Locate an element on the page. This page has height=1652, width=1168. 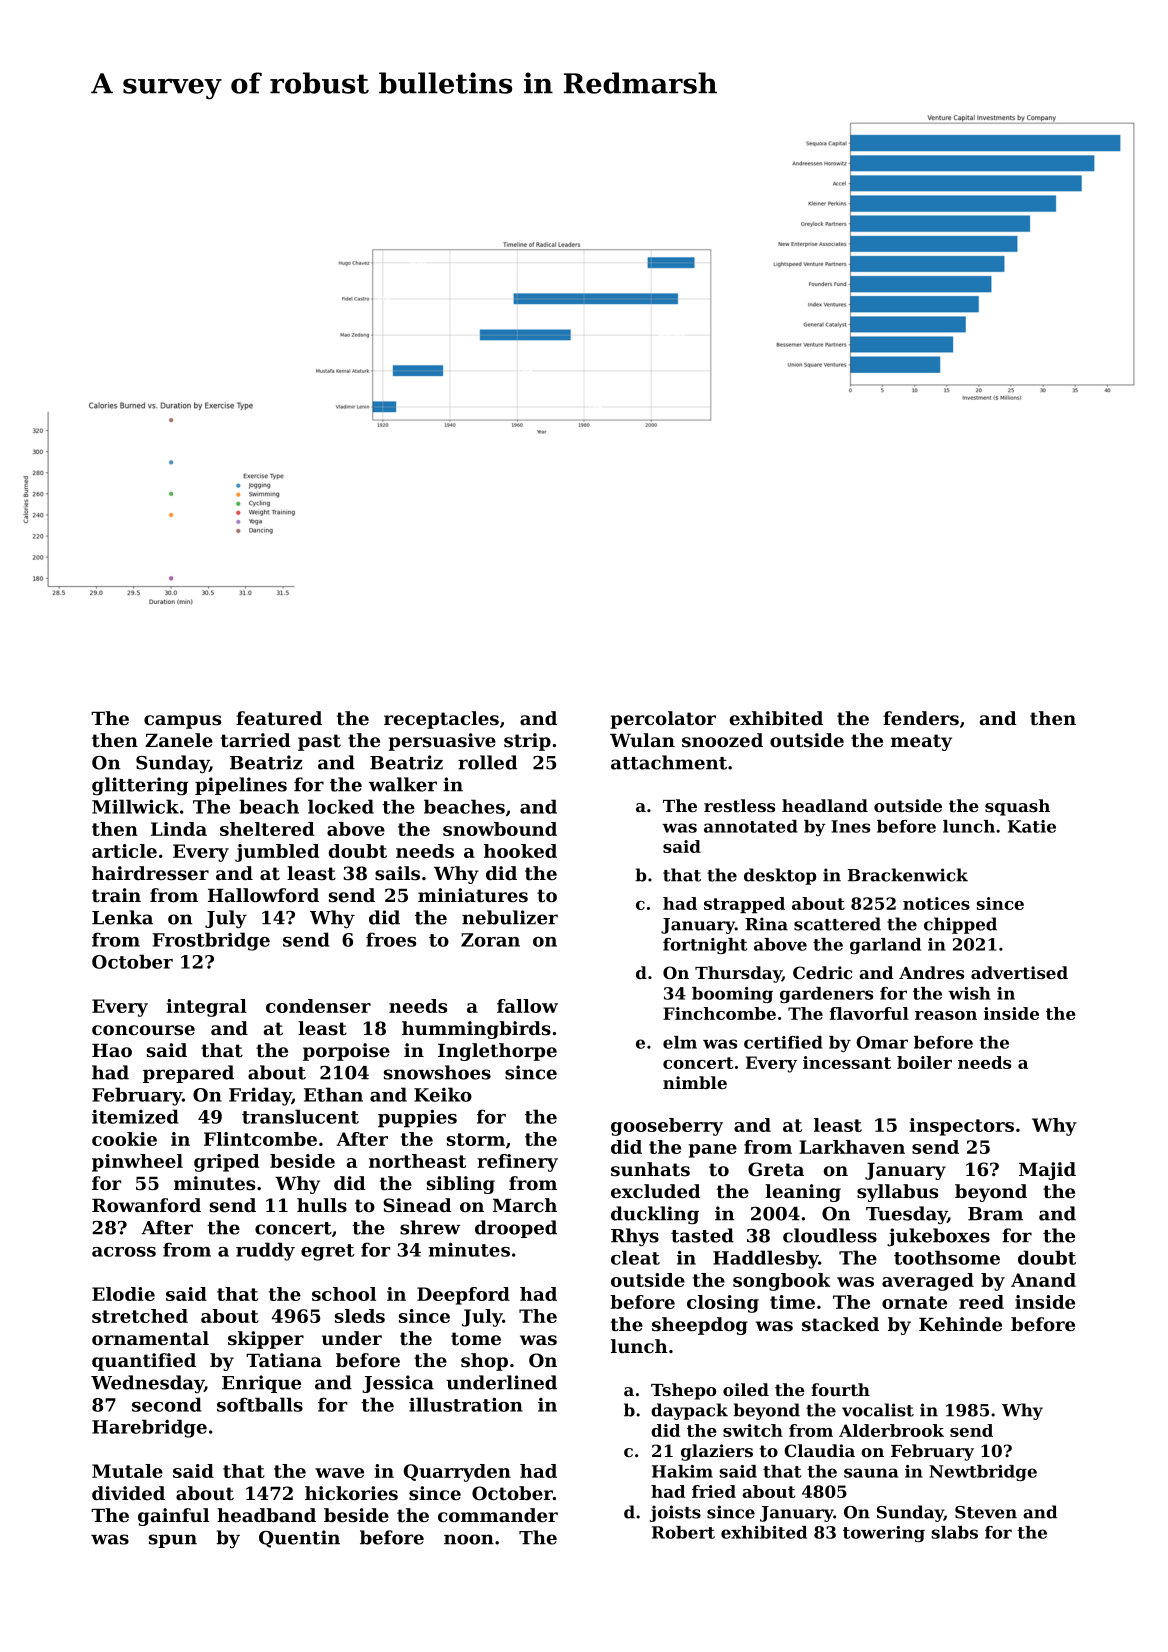
receptacles is located at coordinates (441, 720).
